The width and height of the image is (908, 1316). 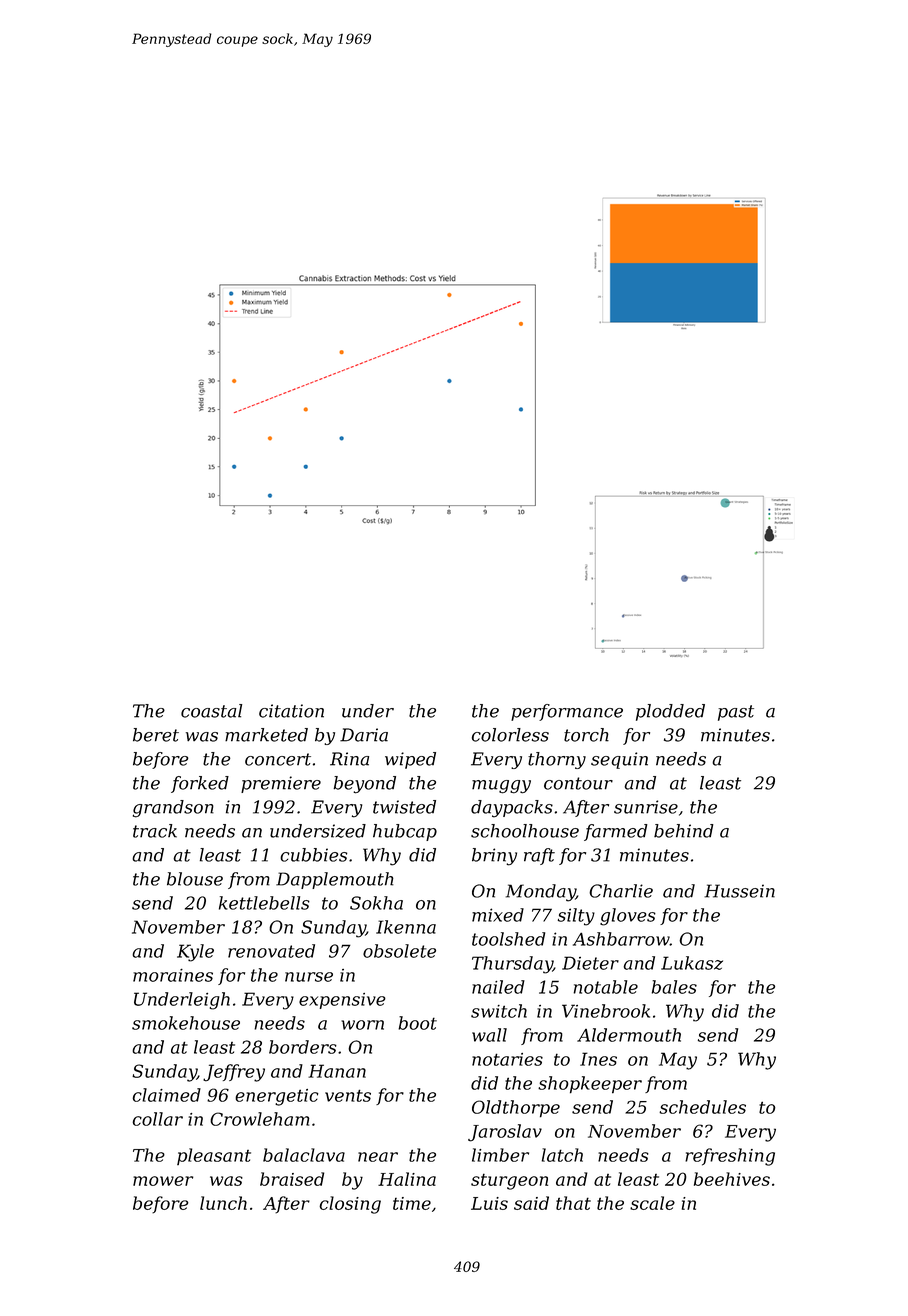 What do you see at coordinates (674, 987) in the image?
I see `bales` at bounding box center [674, 987].
